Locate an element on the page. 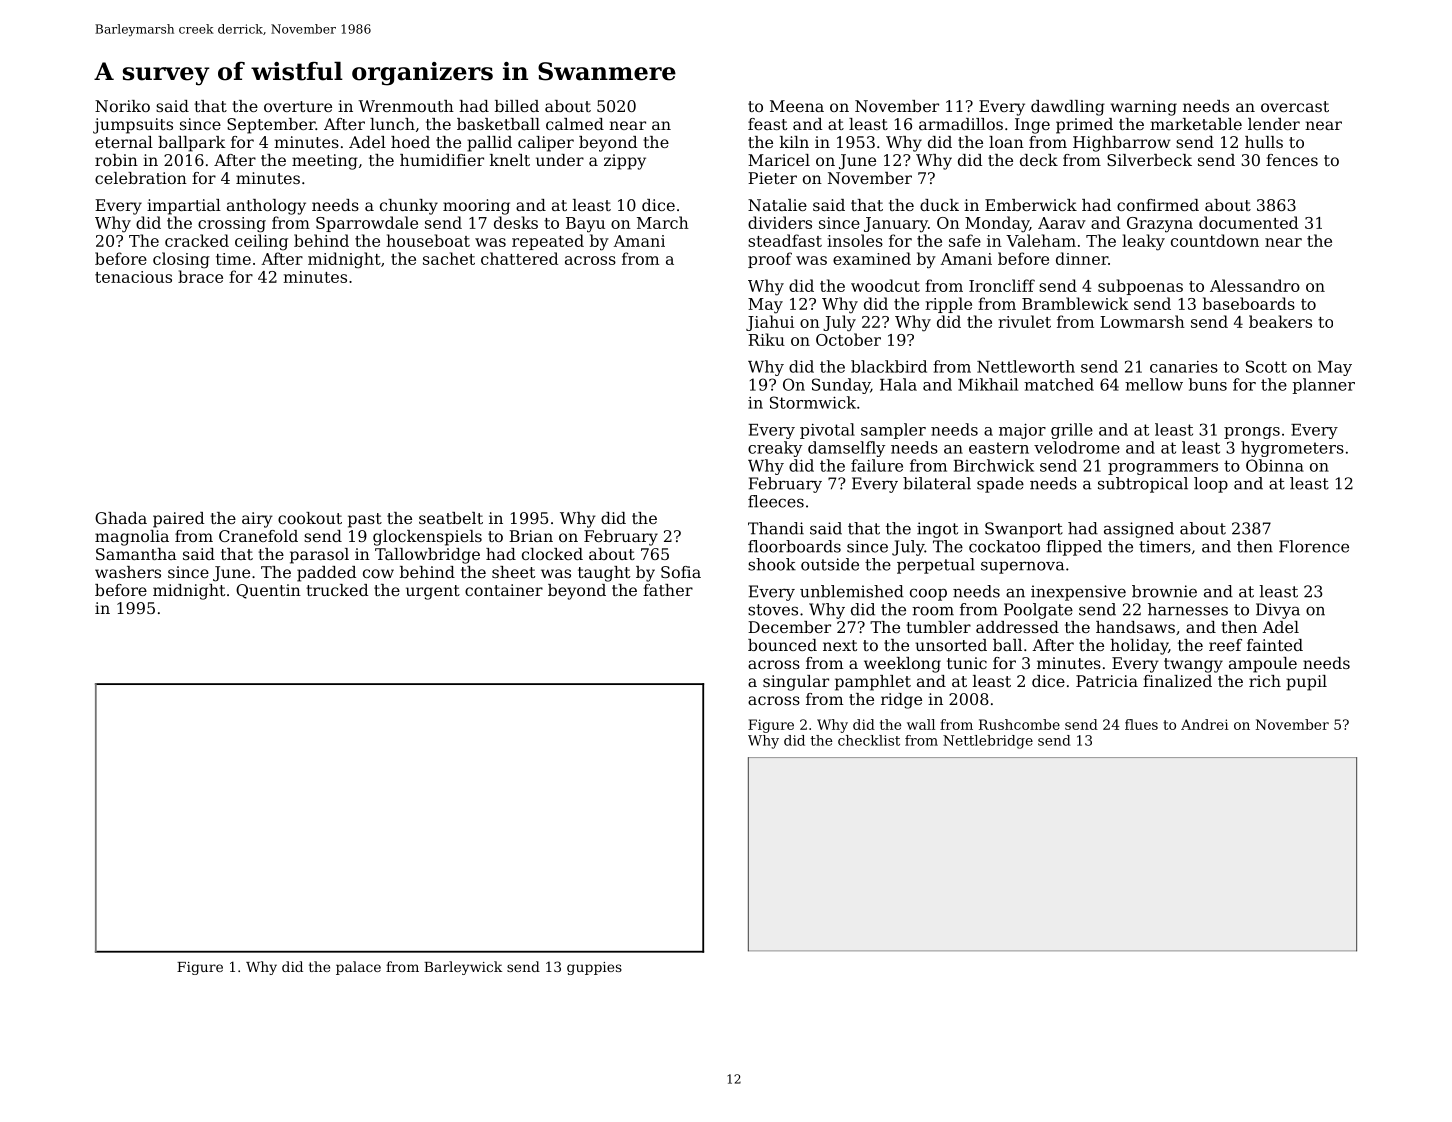 The height and width of the page is (1122, 1452). palace is located at coordinates (358, 968).
